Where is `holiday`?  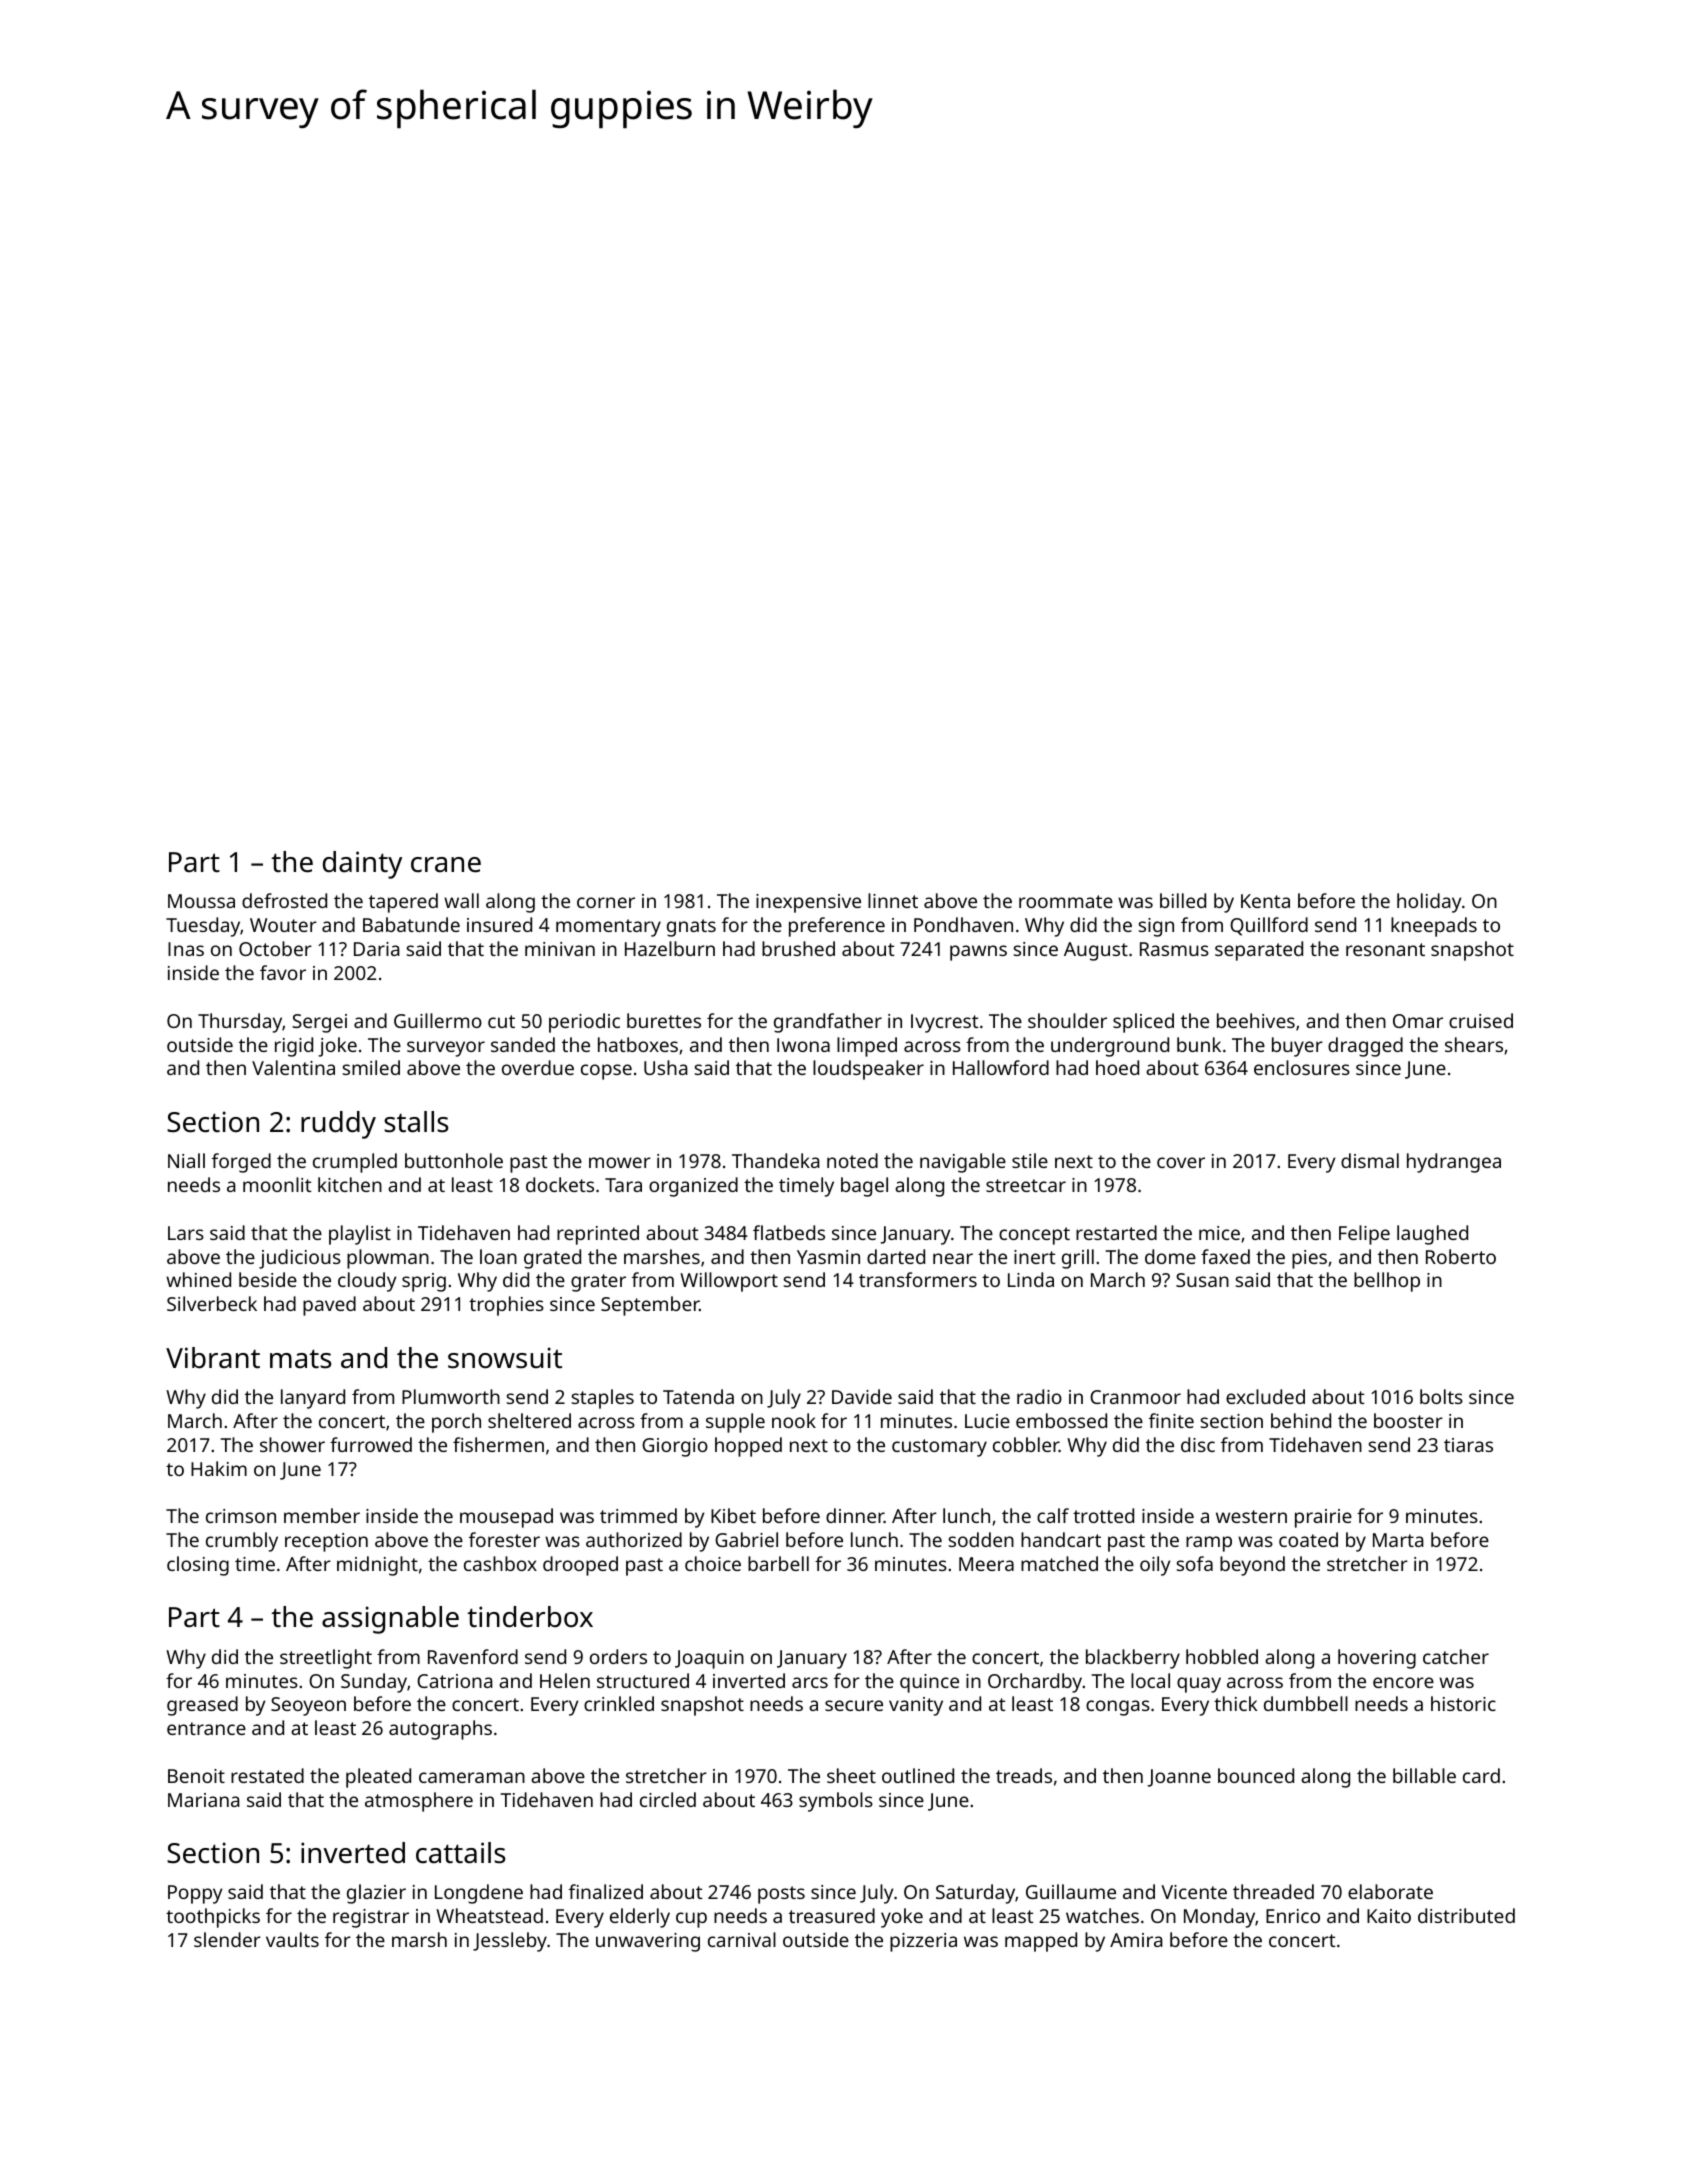
holiday is located at coordinates (1429, 903).
